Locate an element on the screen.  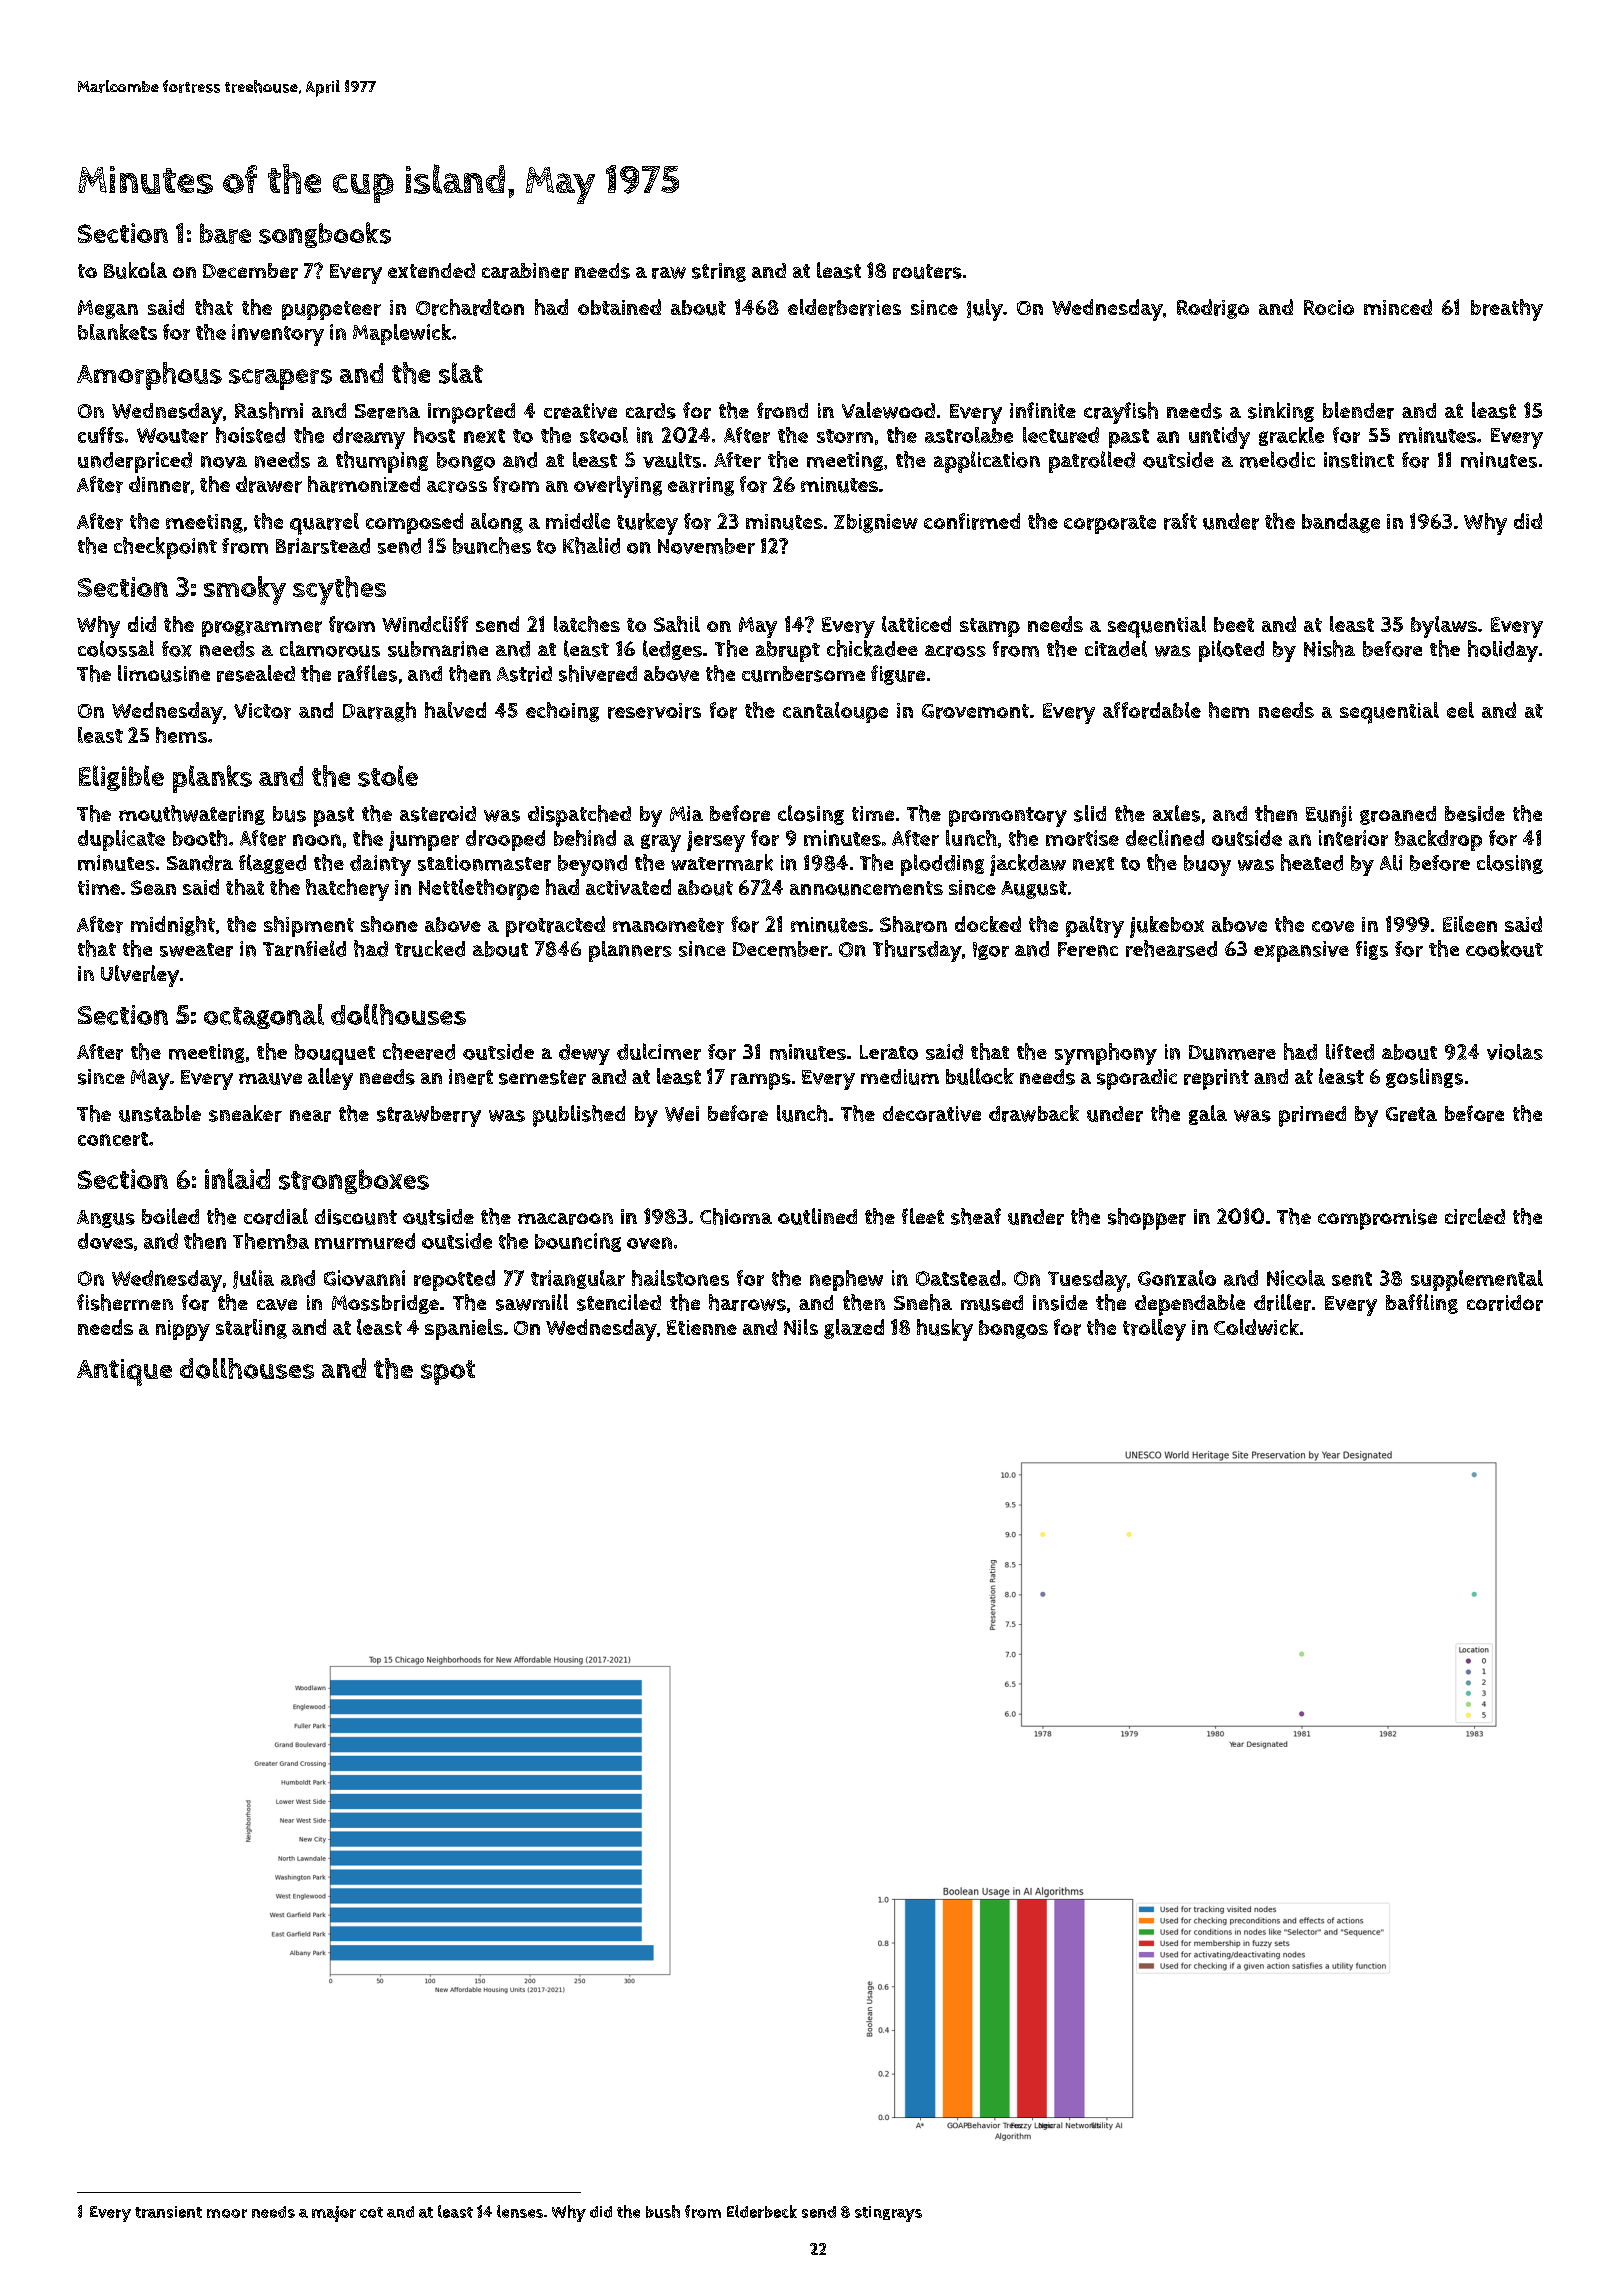
trucked is located at coordinates (430, 948).
